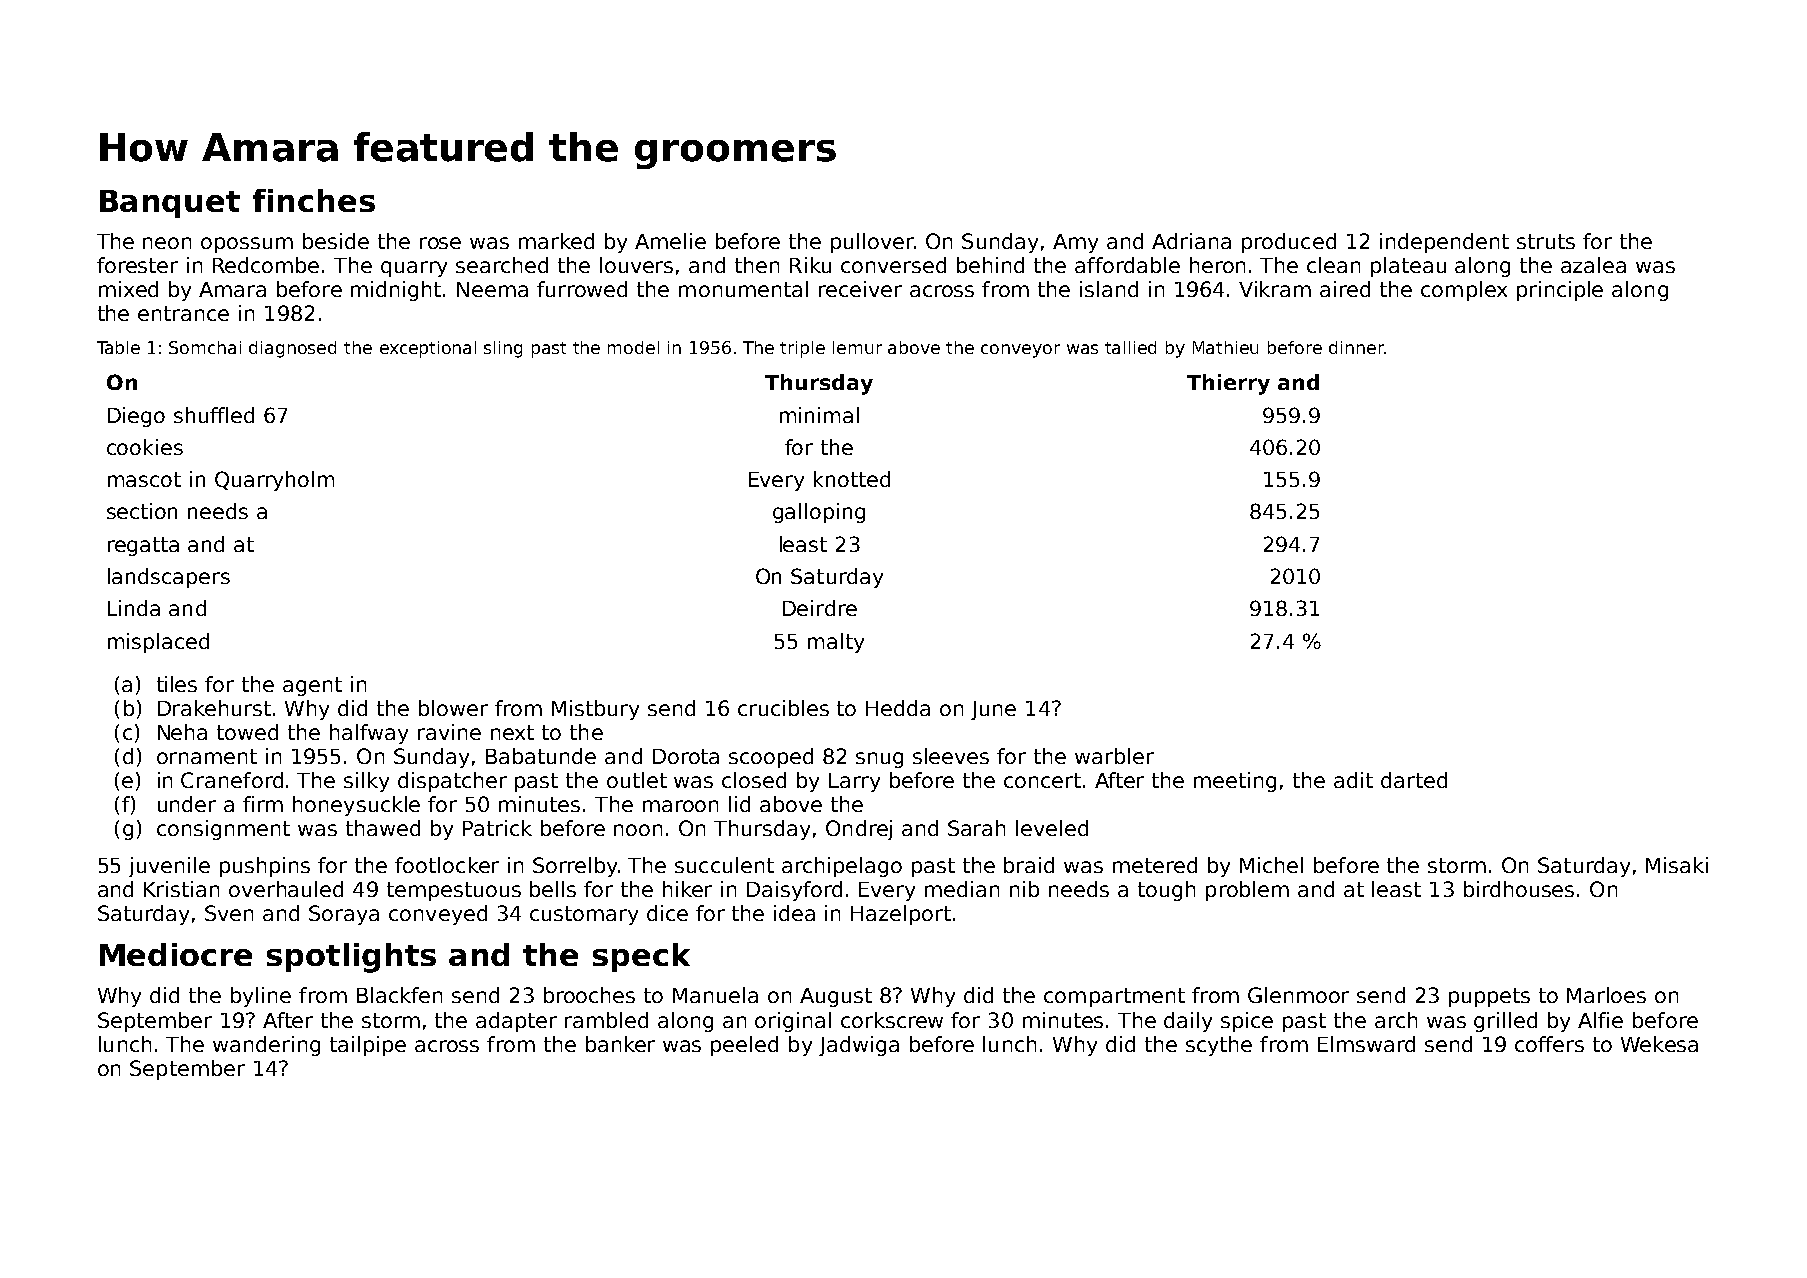  I want to click on neon, so click(167, 243).
